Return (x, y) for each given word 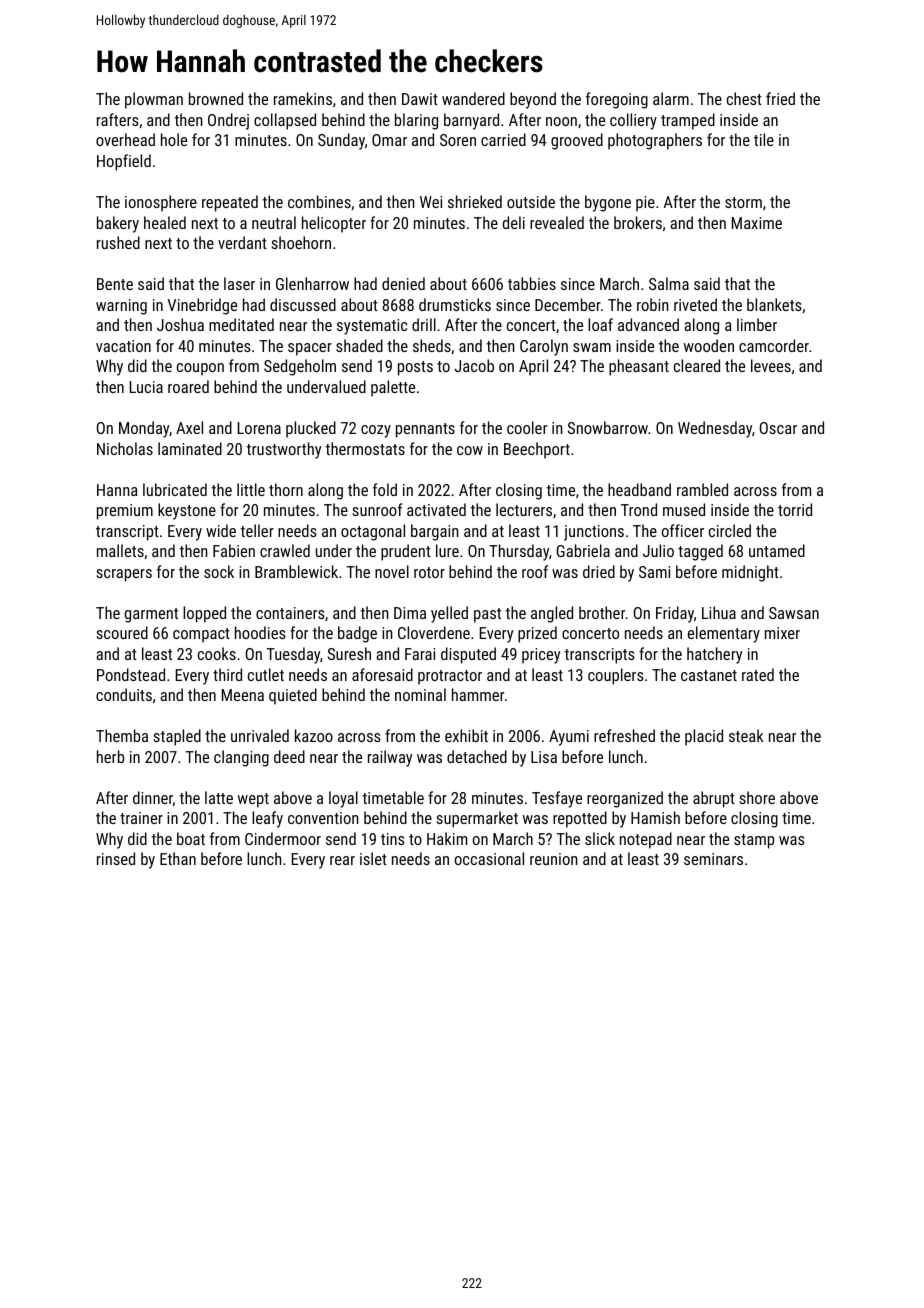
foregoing (617, 100)
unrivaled (260, 735)
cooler (527, 427)
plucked (311, 429)
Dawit (420, 99)
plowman (154, 100)
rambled (702, 489)
